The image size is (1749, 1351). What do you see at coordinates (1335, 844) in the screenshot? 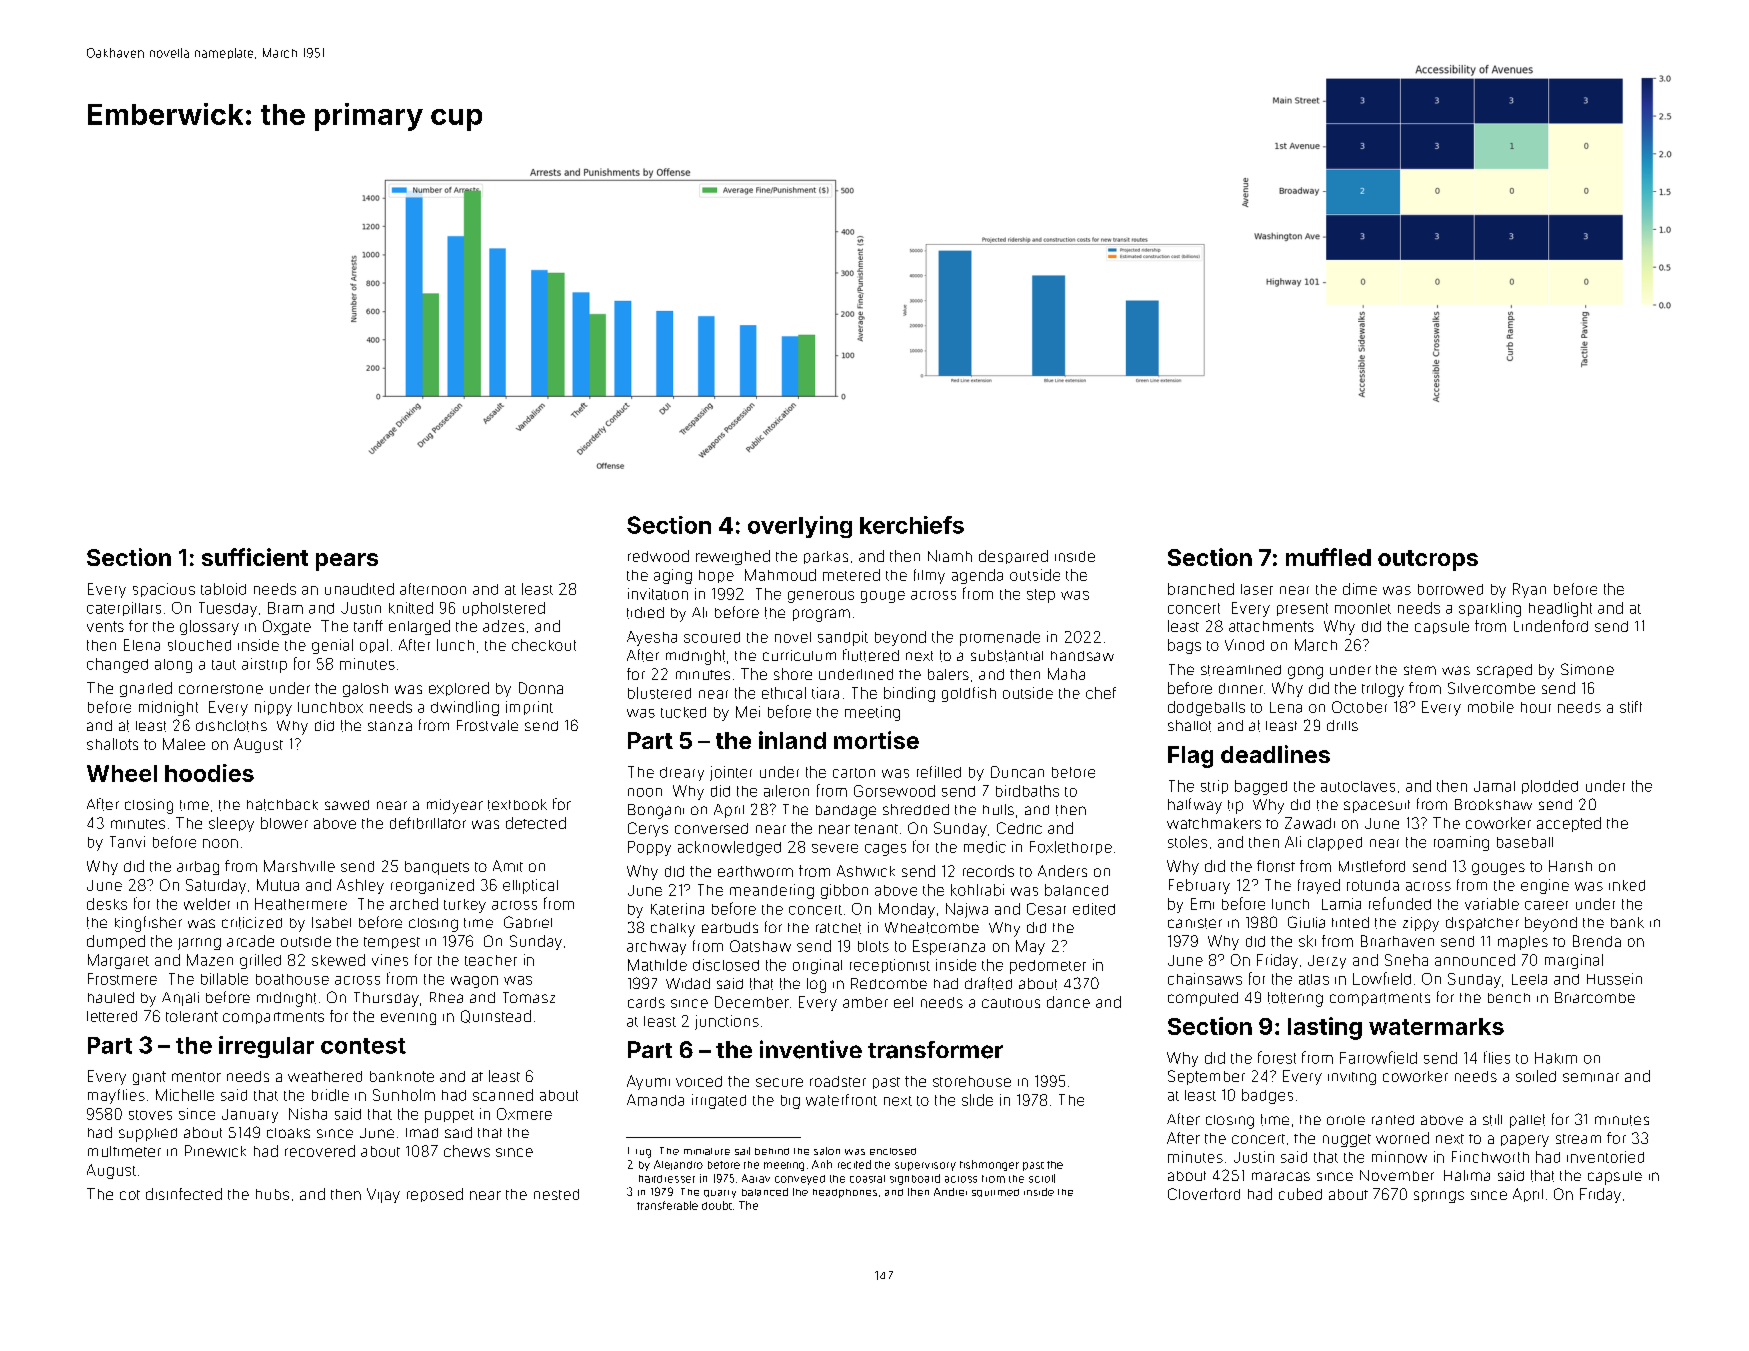
I see `clapped` at bounding box center [1335, 844].
